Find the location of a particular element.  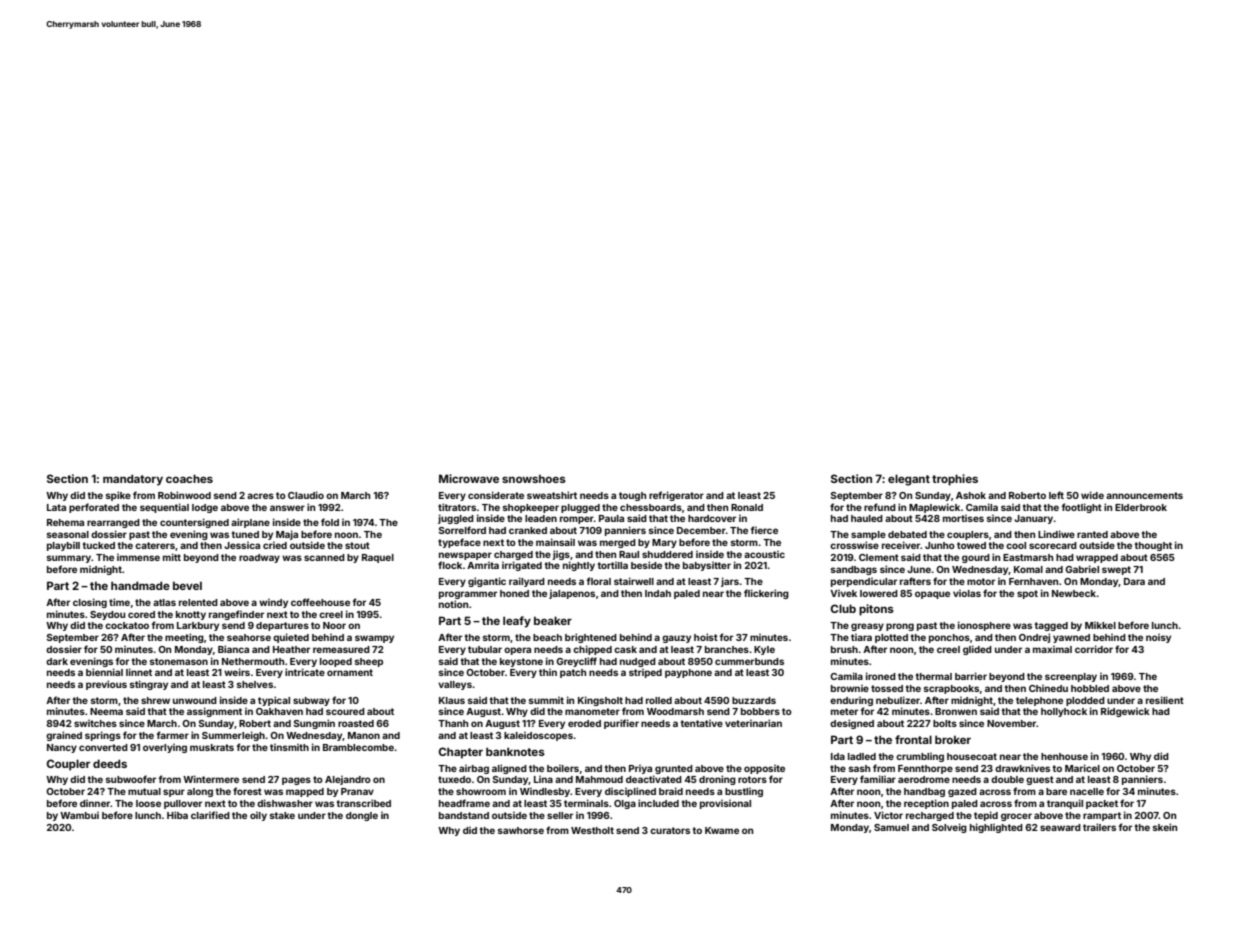

Kingsholt is located at coordinates (600, 701).
